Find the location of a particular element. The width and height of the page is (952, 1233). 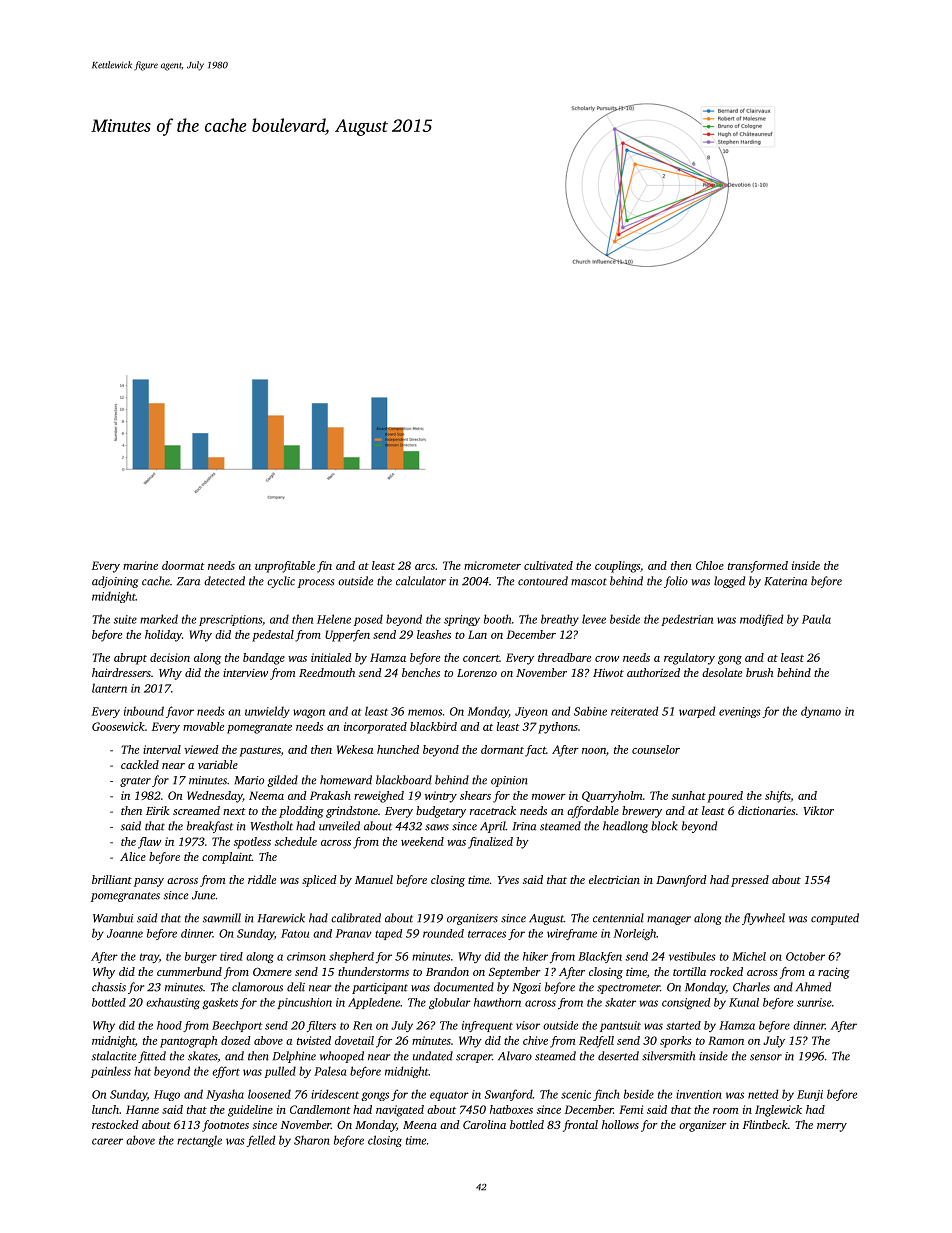

chassis is located at coordinates (109, 987).
